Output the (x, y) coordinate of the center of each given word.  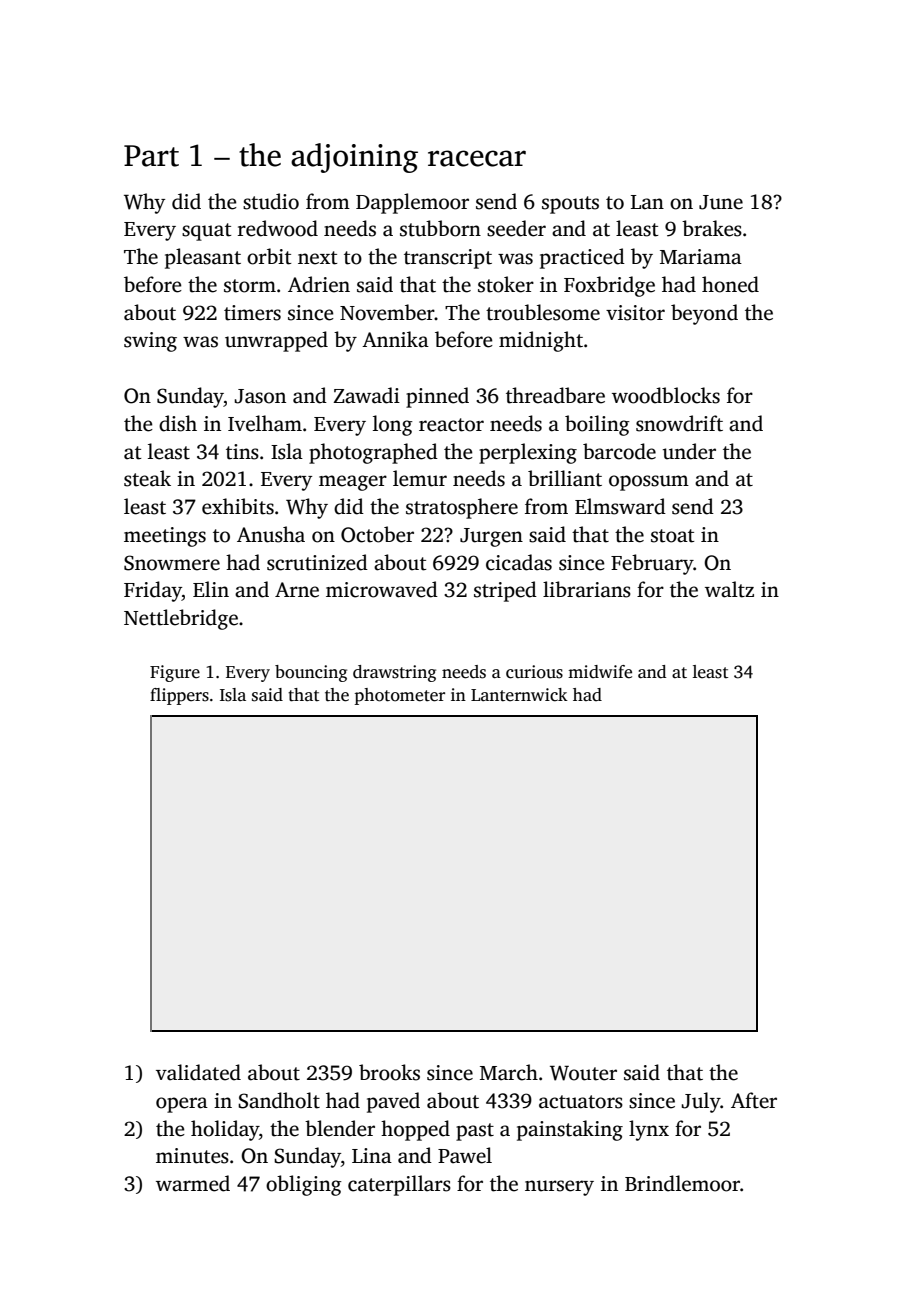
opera (182, 1105)
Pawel (465, 1155)
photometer (399, 696)
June (721, 202)
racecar (477, 158)
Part (151, 156)
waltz (729, 589)
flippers (179, 696)
